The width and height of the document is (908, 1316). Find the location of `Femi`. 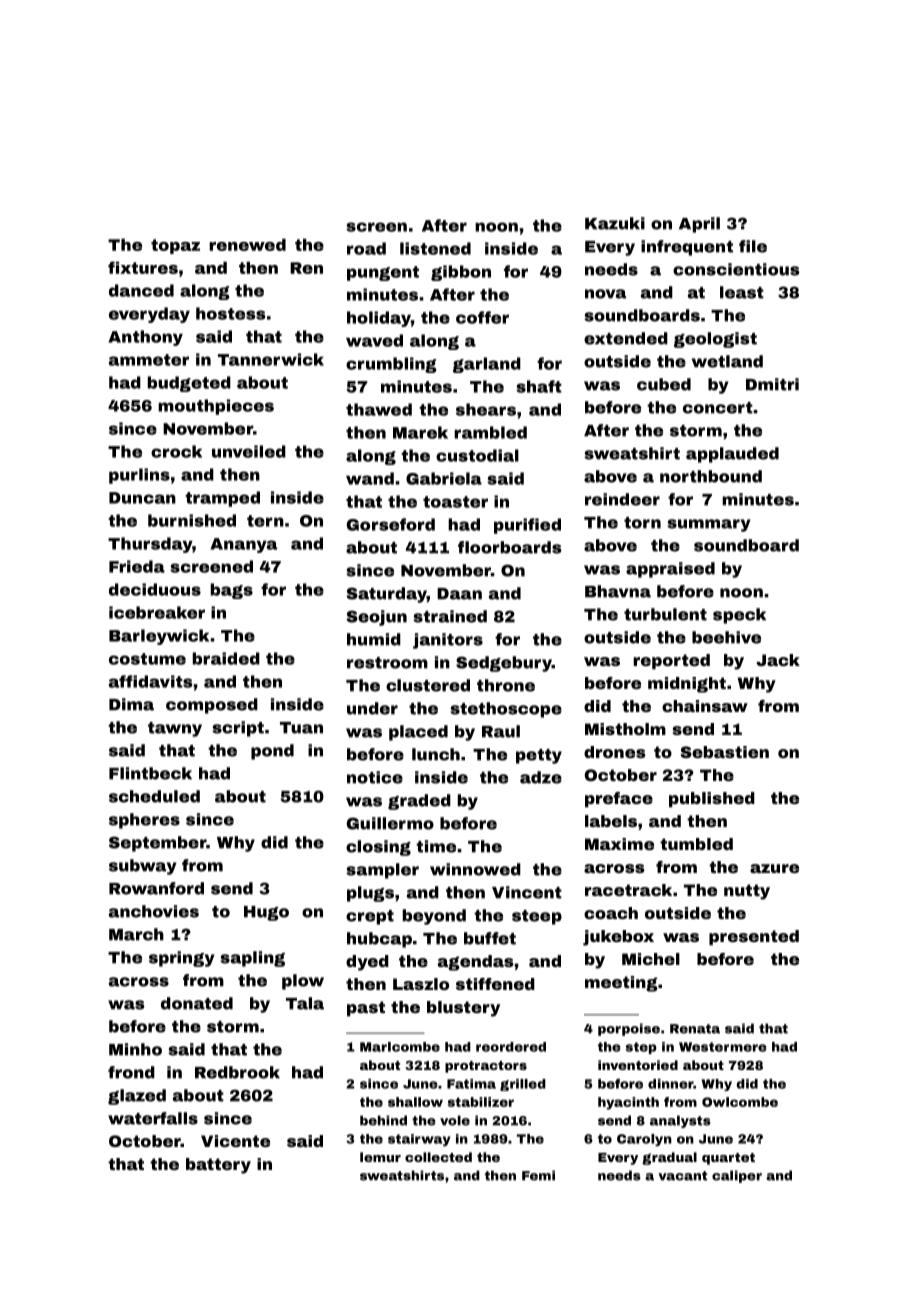

Femi is located at coordinates (538, 1175).
